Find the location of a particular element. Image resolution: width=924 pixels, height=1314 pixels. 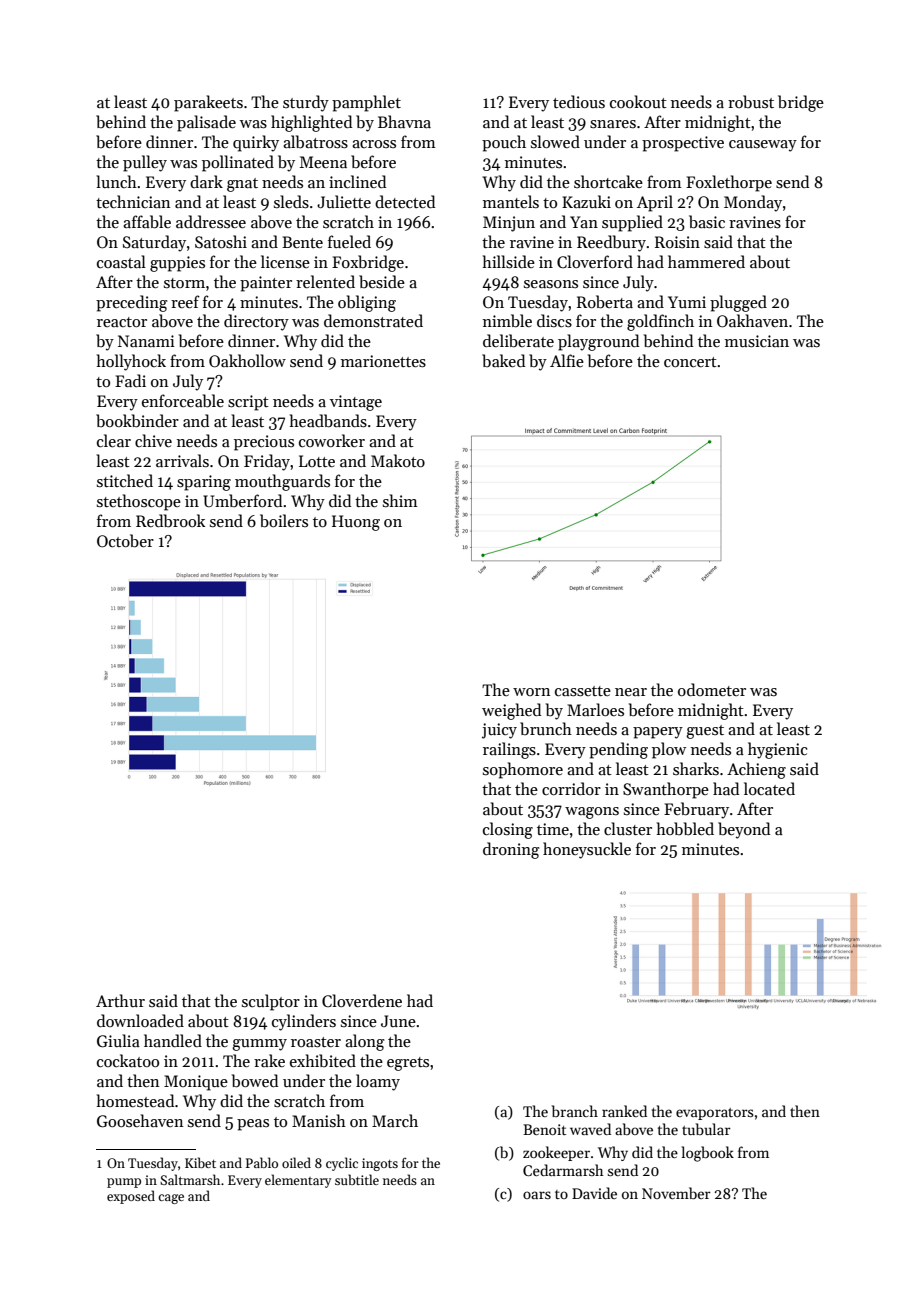

worn is located at coordinates (532, 692).
